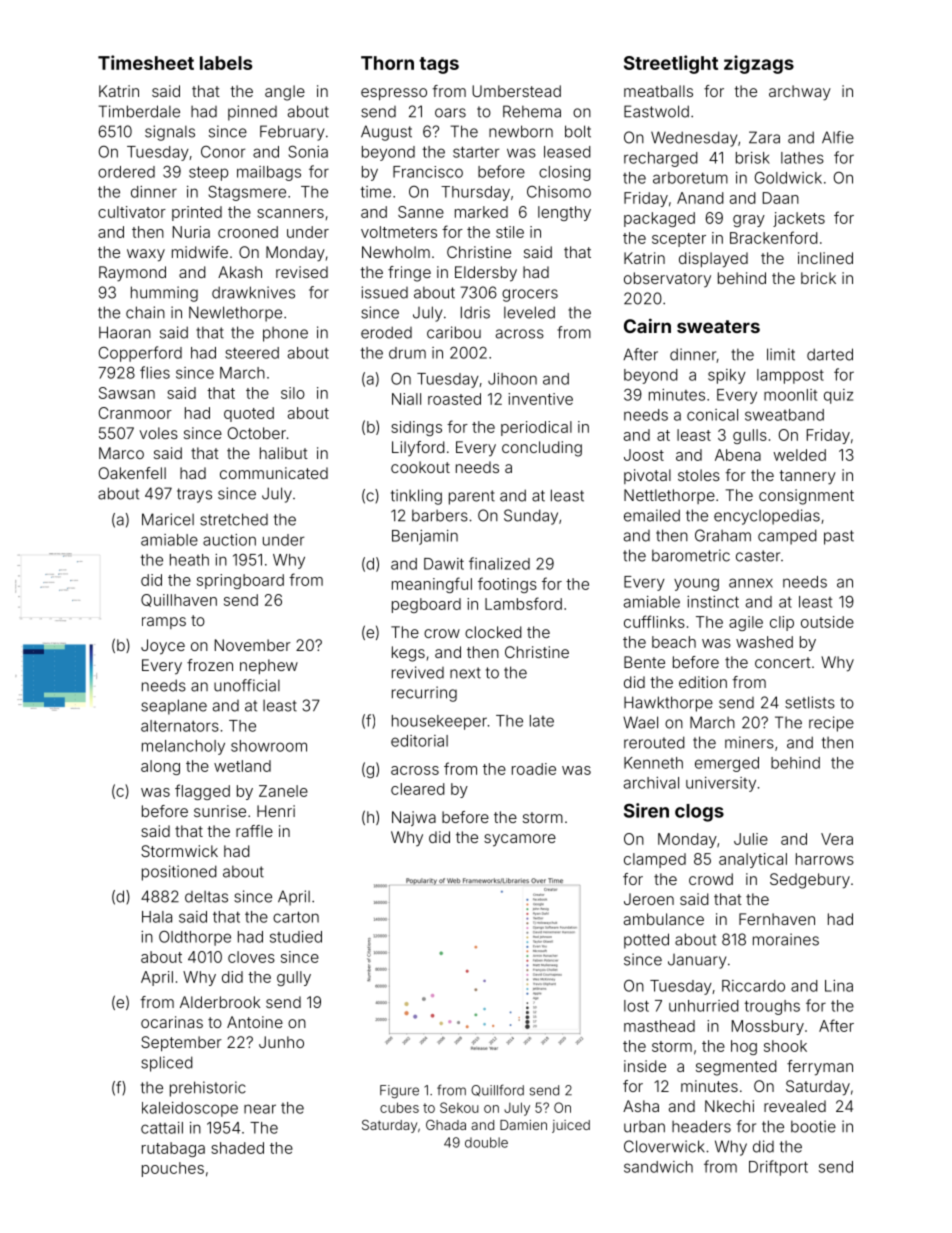 The height and width of the image is (1233, 952). Describe the element at coordinates (476, 152) in the image. I see `starter` at that location.
